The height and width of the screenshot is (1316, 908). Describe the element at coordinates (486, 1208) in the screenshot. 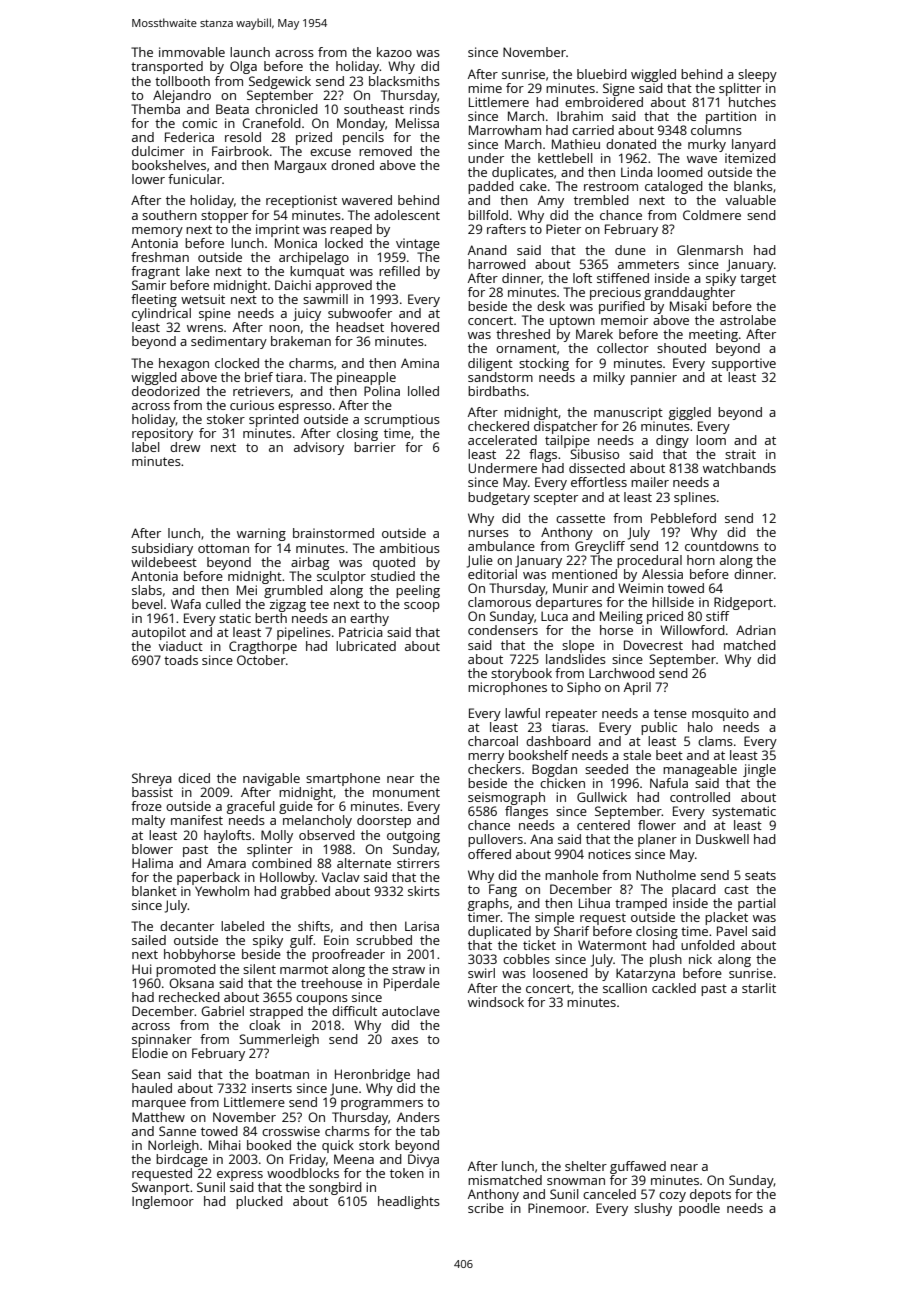

I see `scribe` at that location.
